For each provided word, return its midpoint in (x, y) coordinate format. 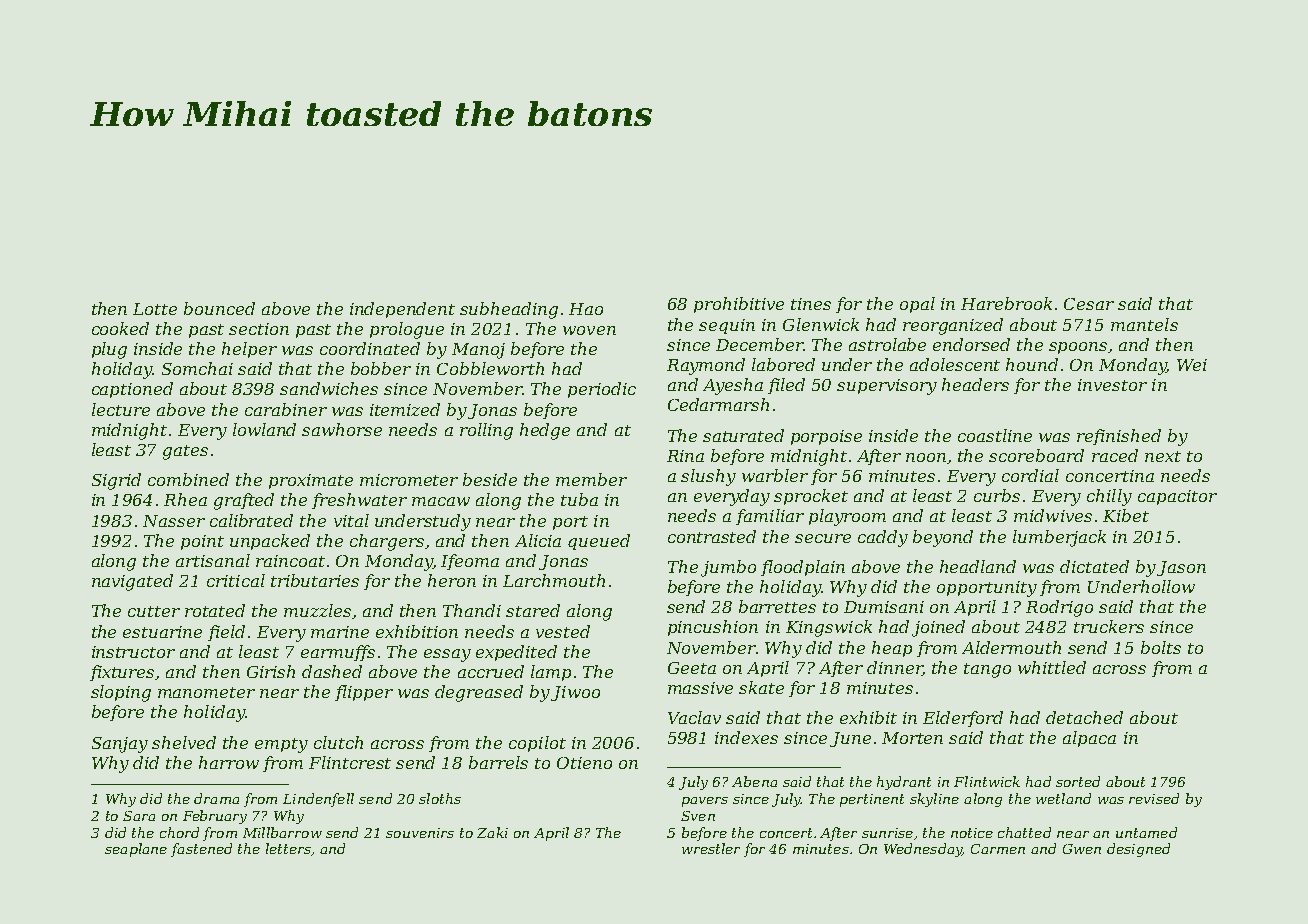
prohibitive (739, 305)
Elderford (963, 719)
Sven (698, 816)
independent (402, 310)
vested (563, 631)
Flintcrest (350, 762)
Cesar (1089, 304)
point (202, 542)
